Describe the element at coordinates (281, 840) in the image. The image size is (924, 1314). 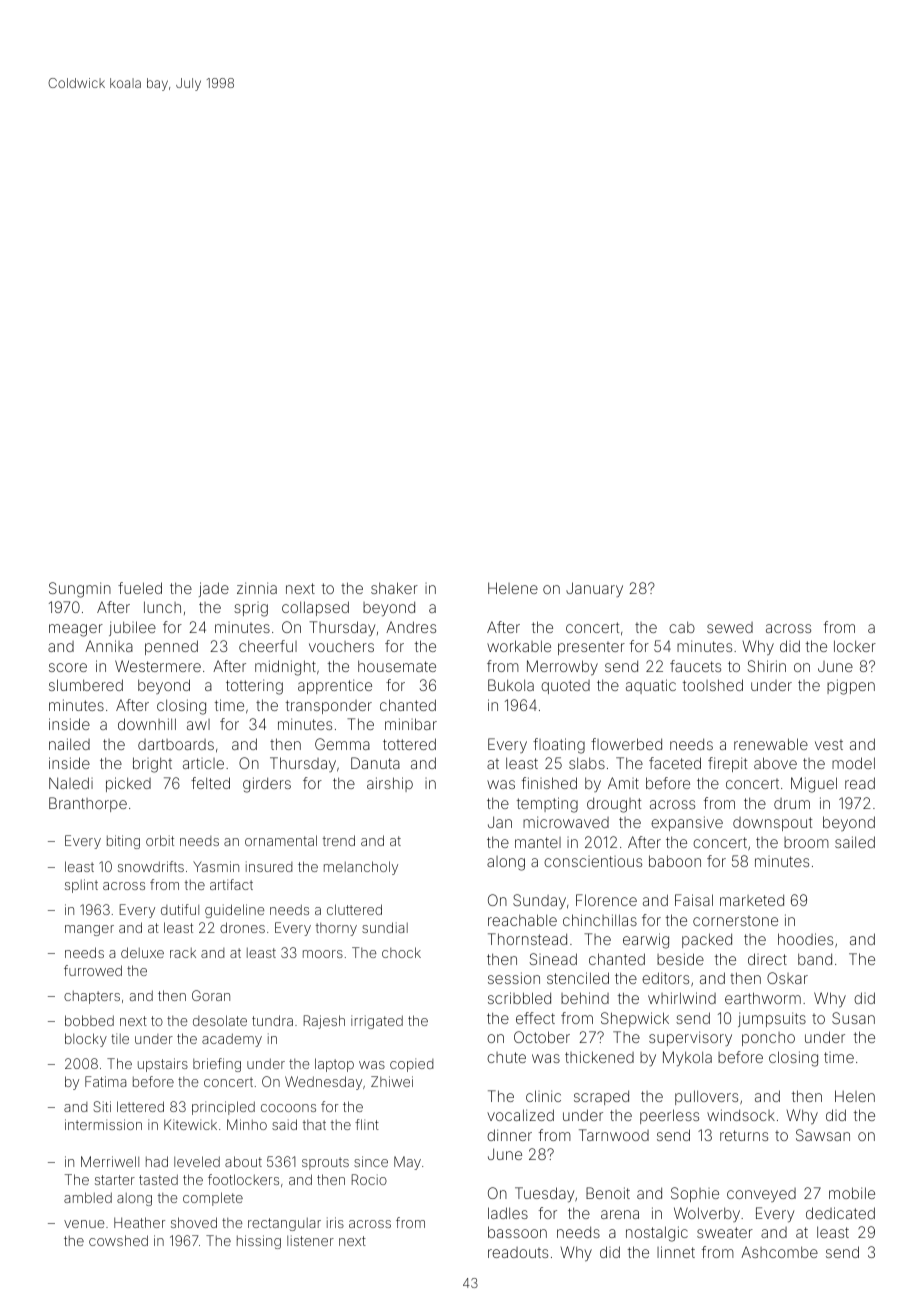
I see `ornamental` at that location.
